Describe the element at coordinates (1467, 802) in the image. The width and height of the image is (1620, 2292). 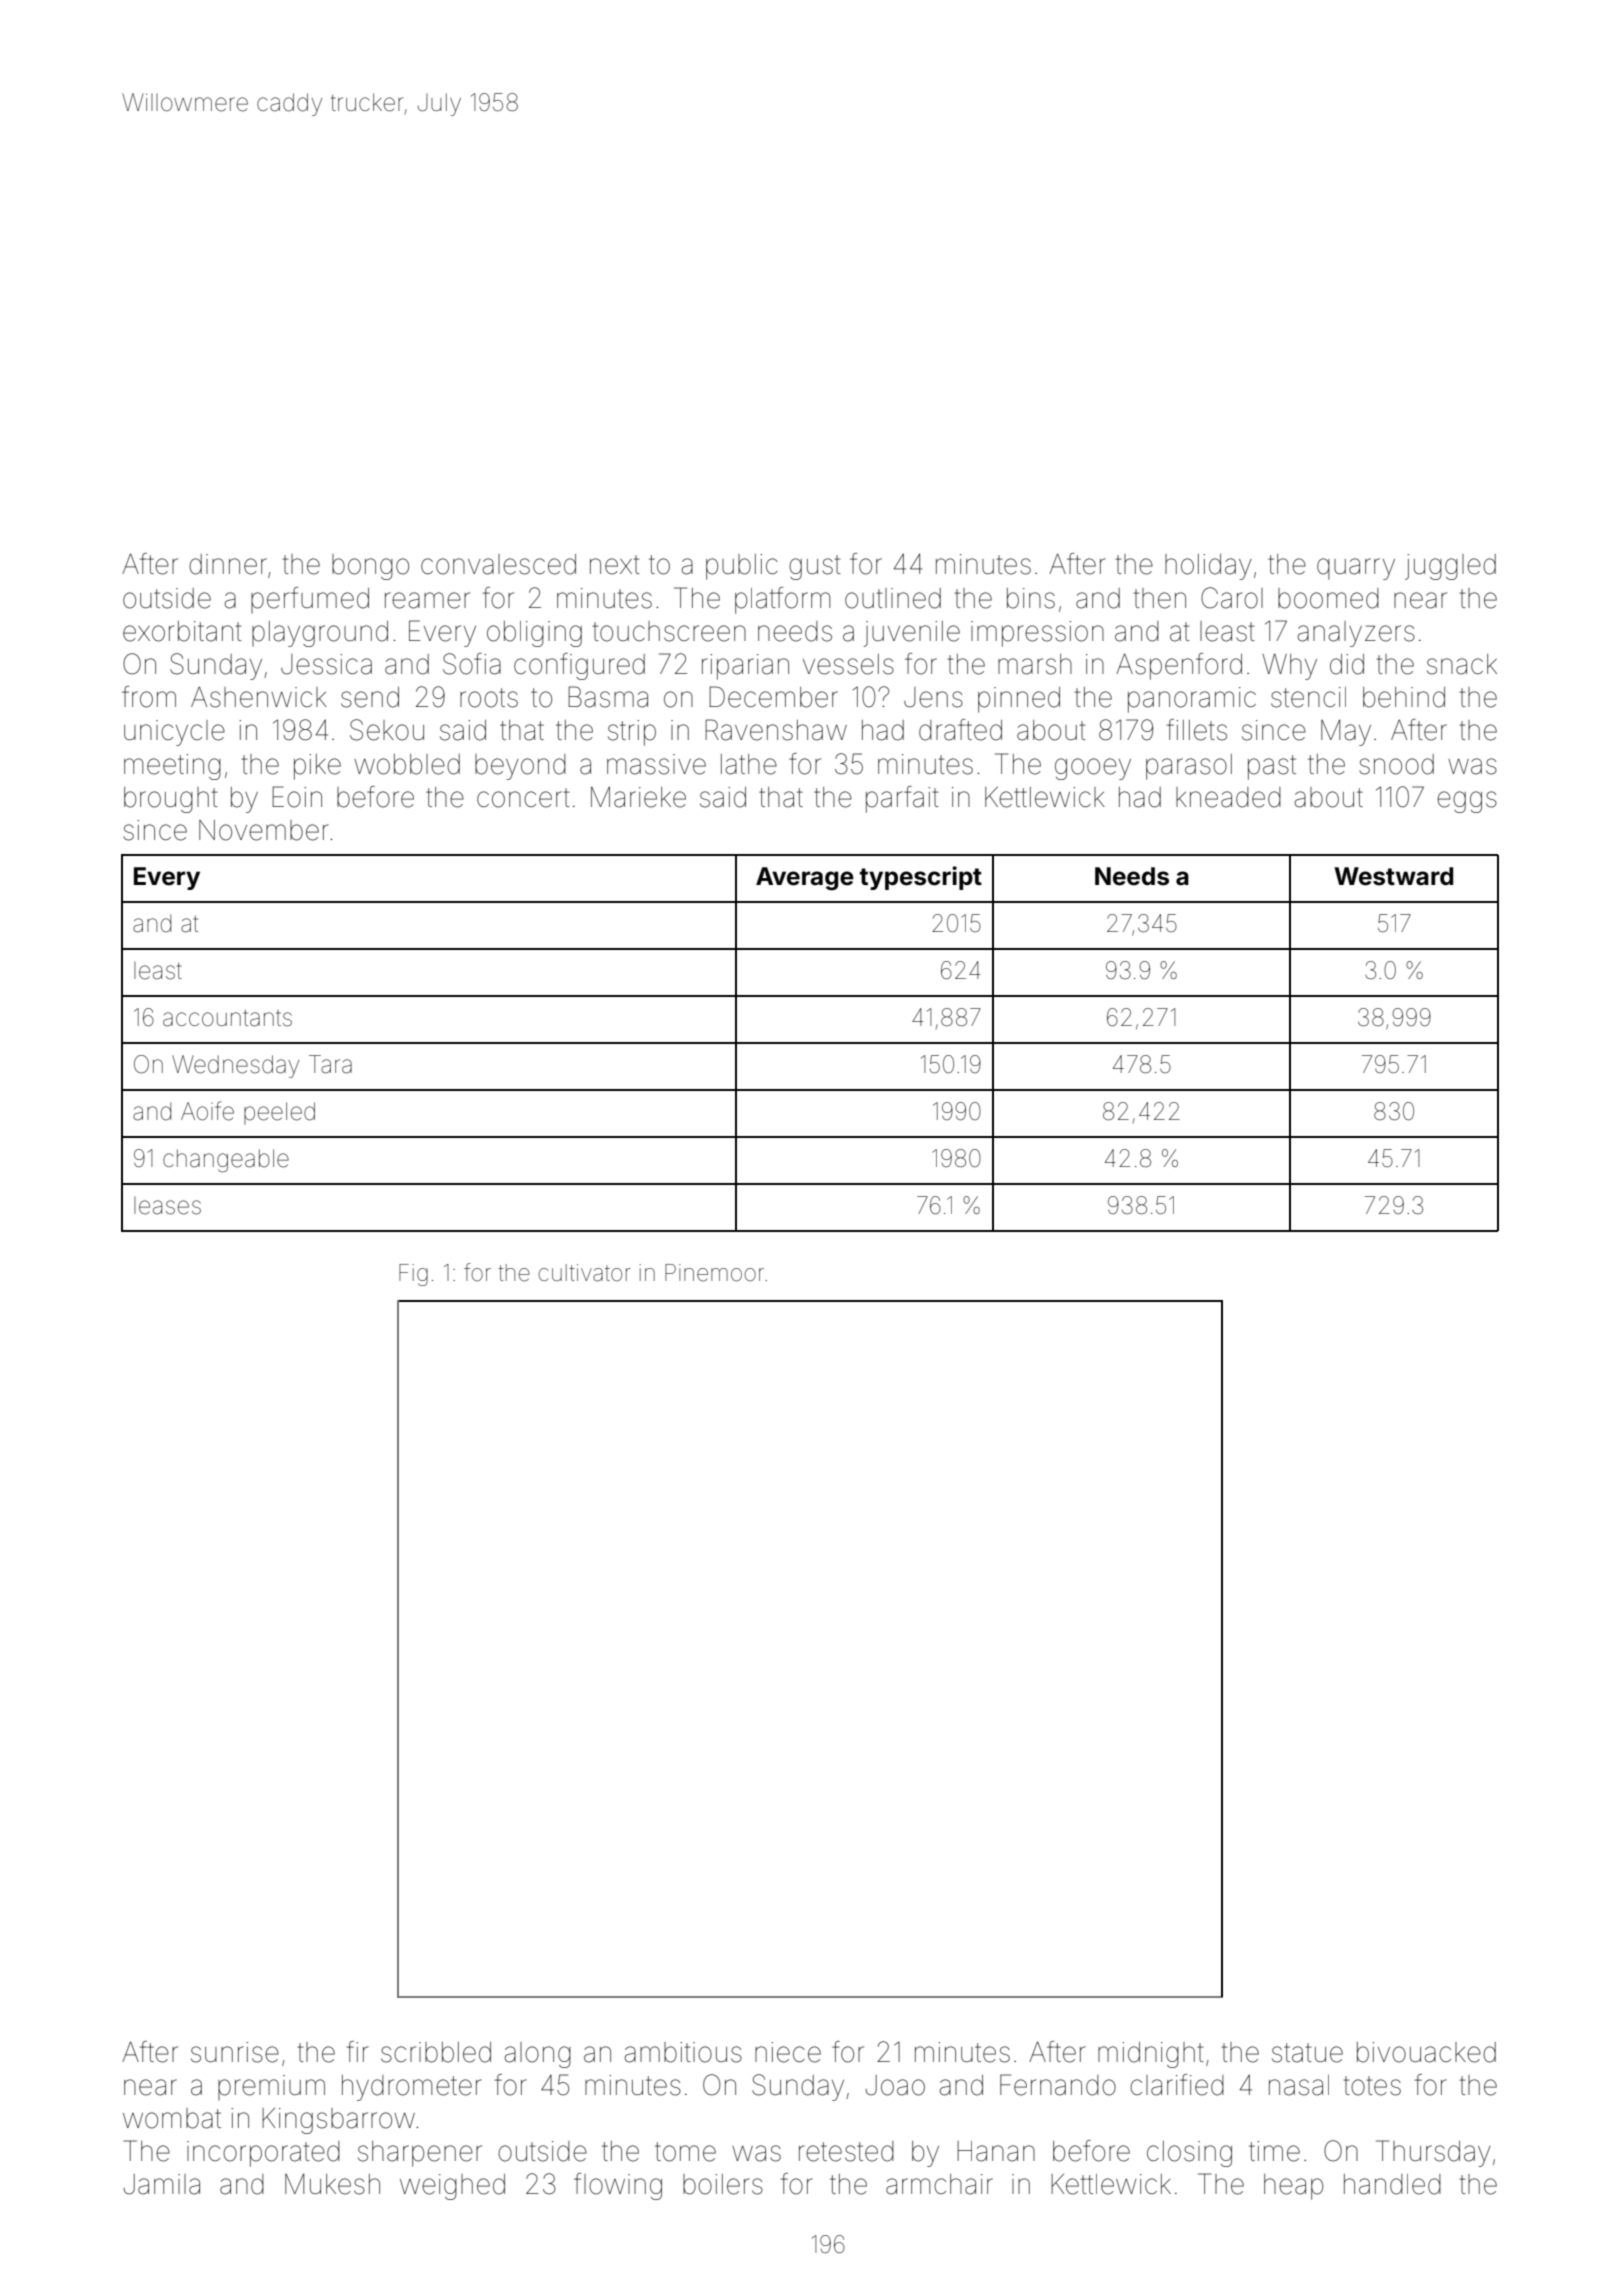
I see `eggs` at that location.
